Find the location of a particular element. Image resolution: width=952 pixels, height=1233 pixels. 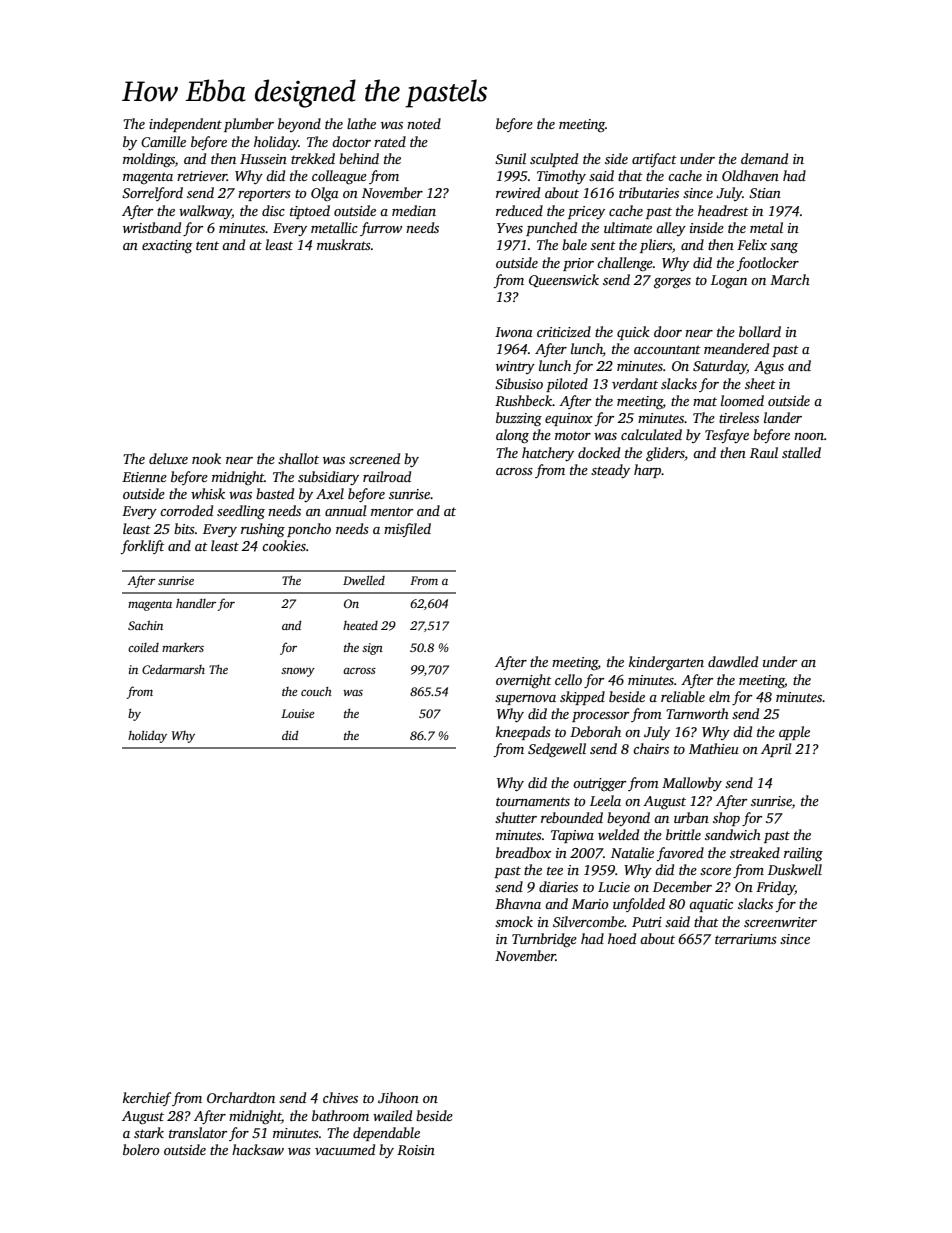

bollard is located at coordinates (760, 331).
